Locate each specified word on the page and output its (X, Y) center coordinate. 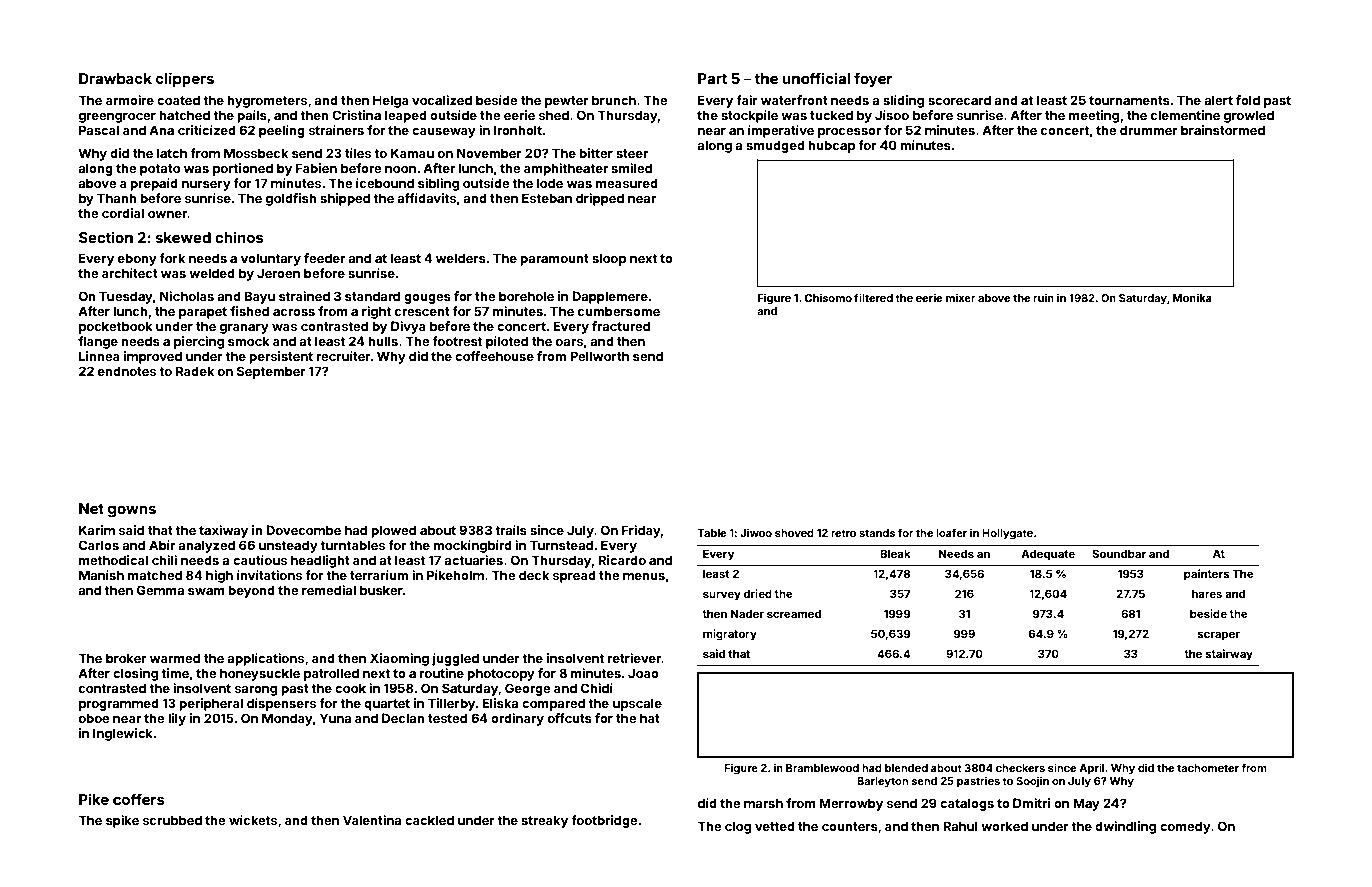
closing (135, 674)
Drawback (115, 78)
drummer (1149, 130)
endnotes (127, 371)
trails (511, 530)
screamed (794, 613)
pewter (567, 102)
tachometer (1208, 768)
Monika (1192, 297)
